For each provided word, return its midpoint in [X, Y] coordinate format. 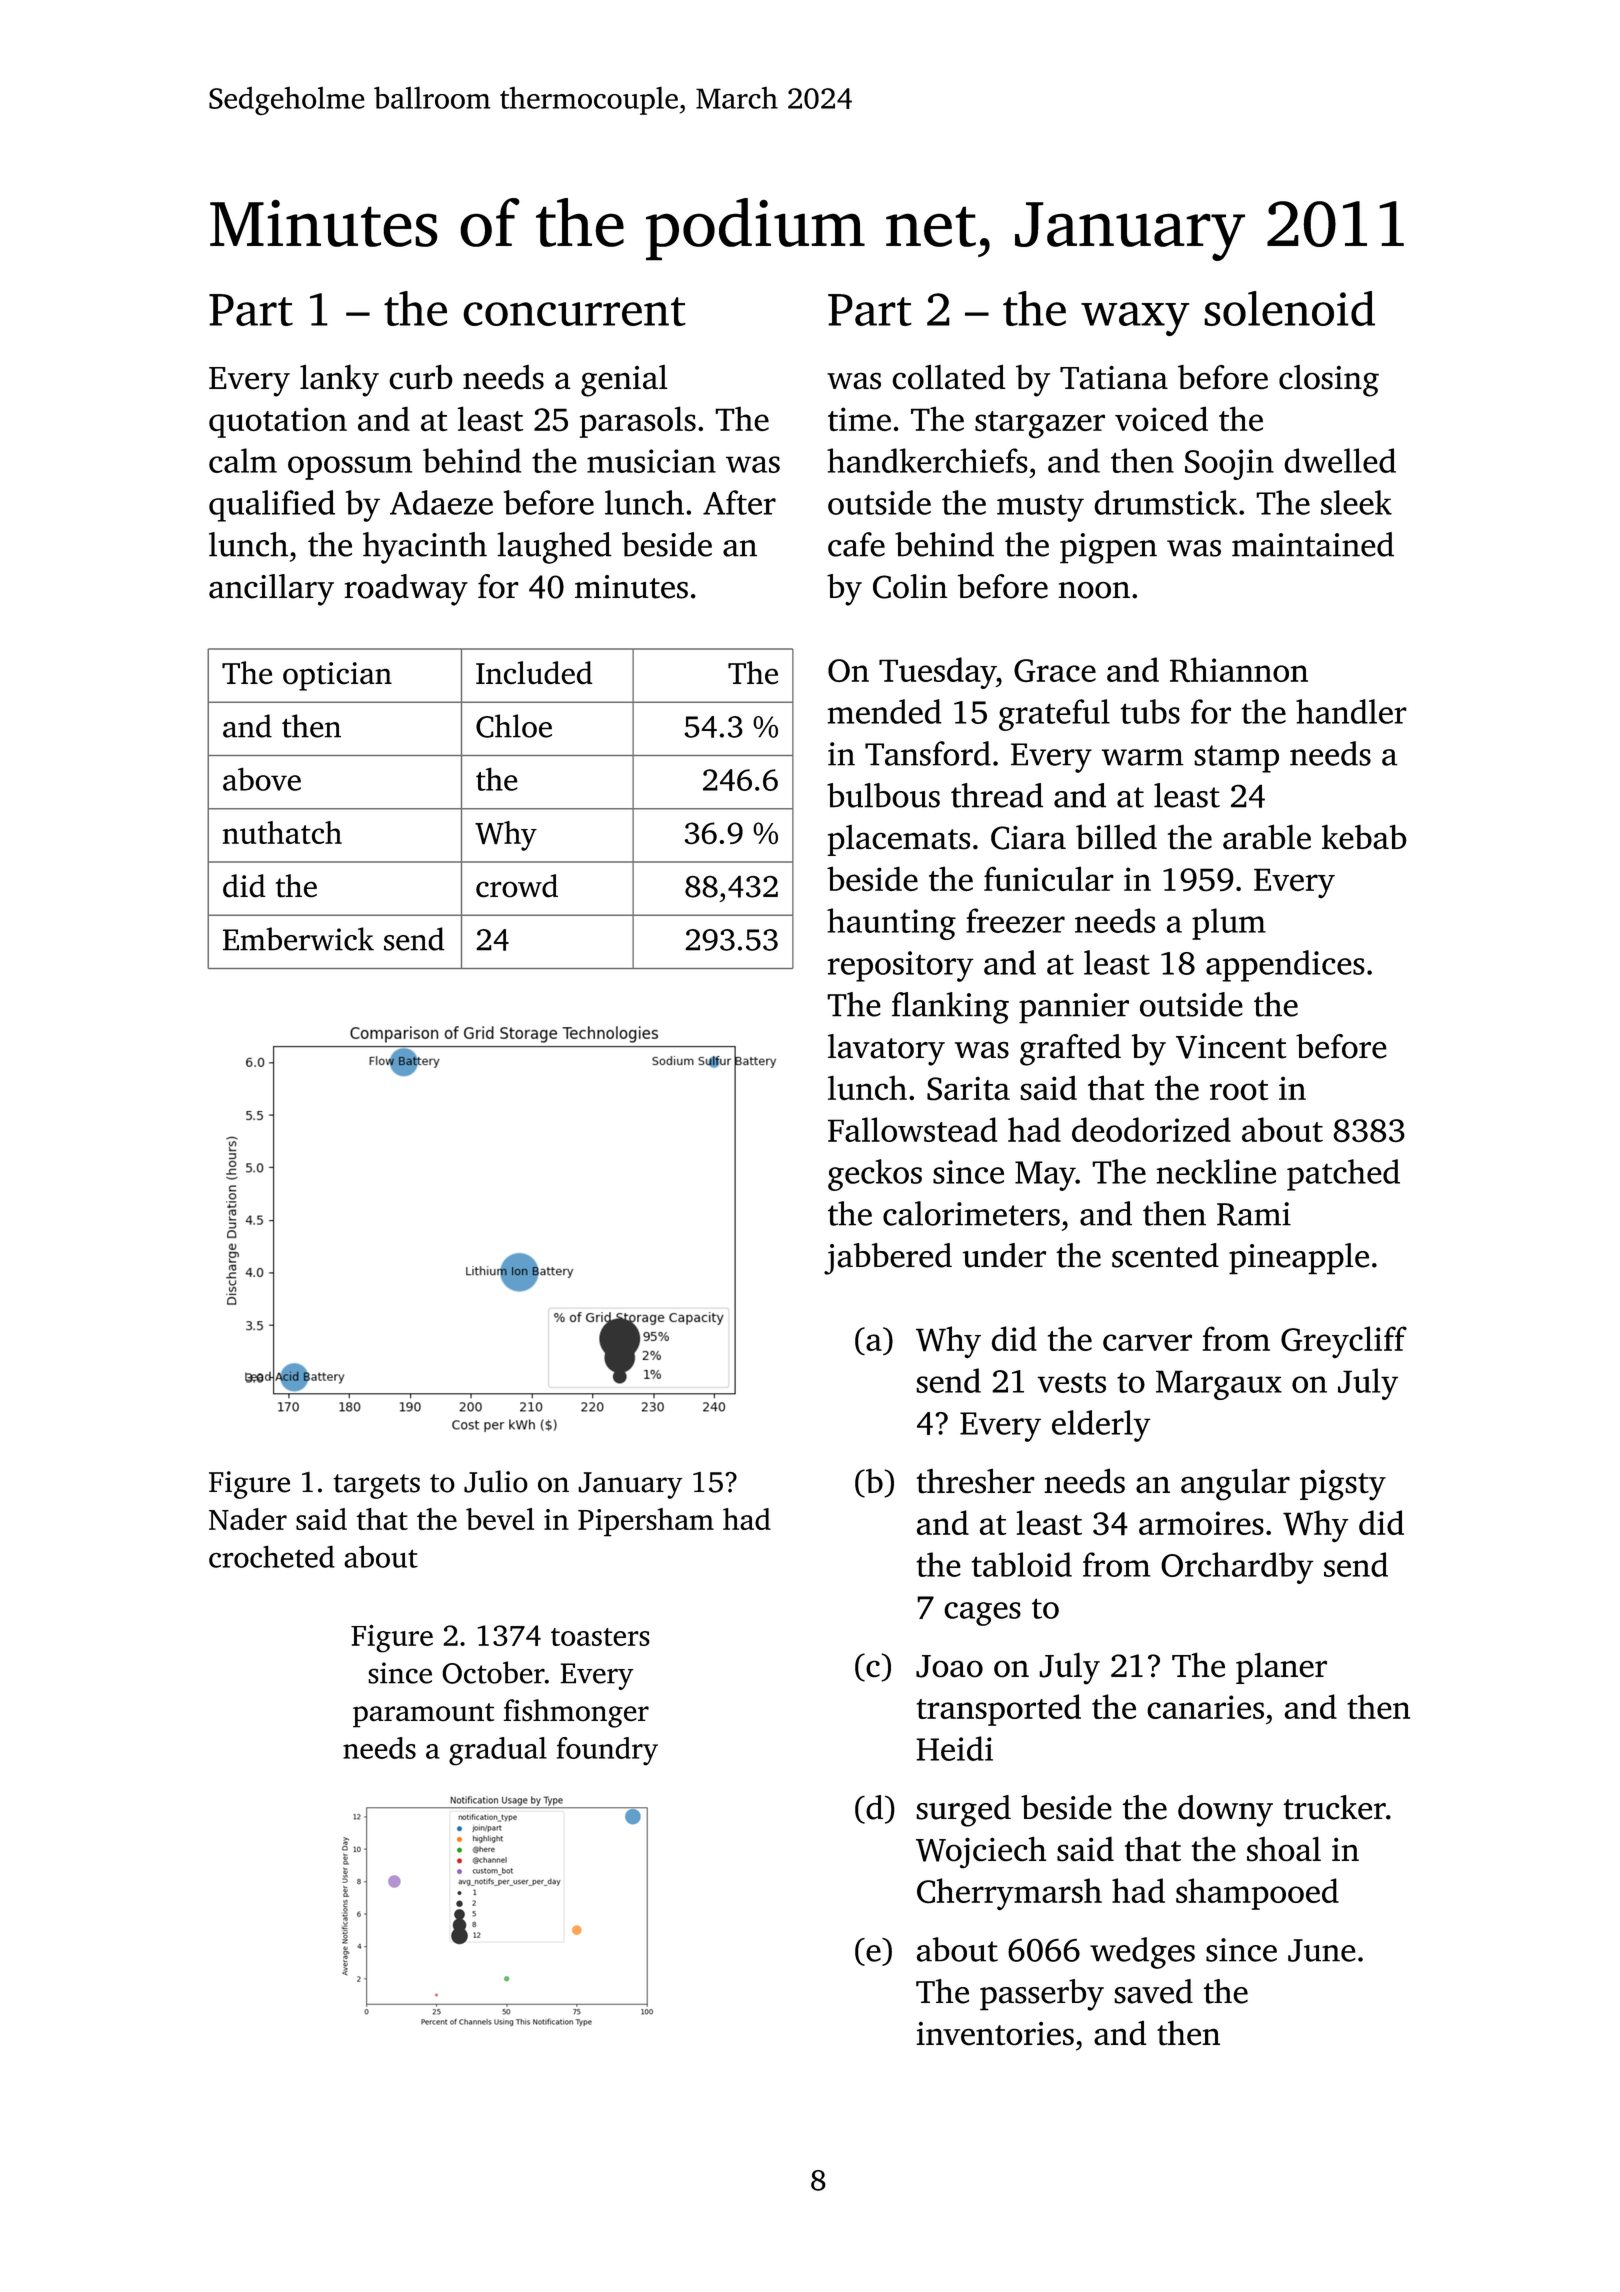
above [262, 779]
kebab [1364, 837]
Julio [496, 1481]
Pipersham [646, 1522]
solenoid [1289, 308]
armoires [1201, 1523]
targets [377, 1486]
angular [1235, 1484]
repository [900, 966]
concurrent [574, 311]
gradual [498, 1751]
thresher [976, 1481]
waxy [1135, 319]
